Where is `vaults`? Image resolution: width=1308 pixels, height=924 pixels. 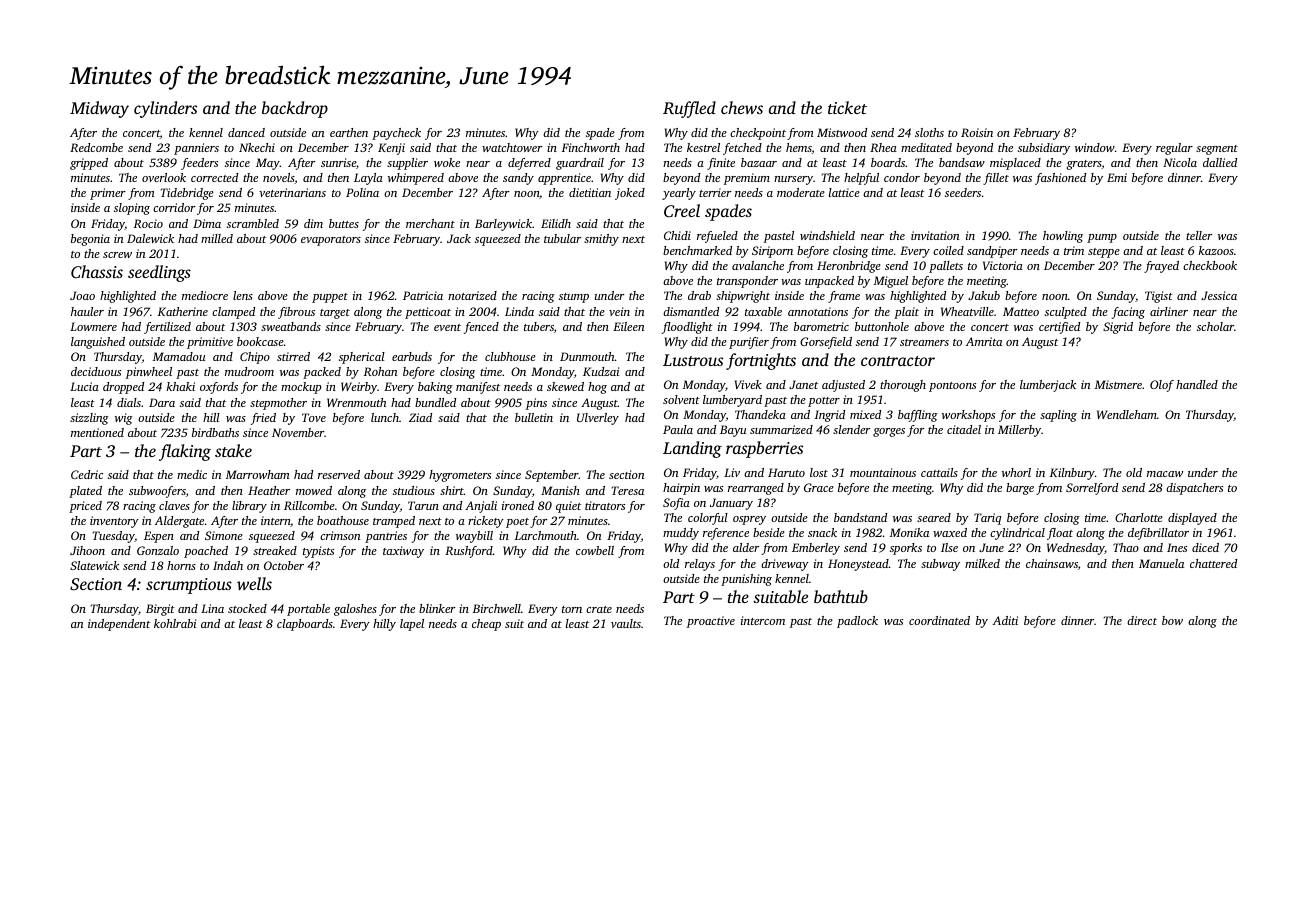
vaults is located at coordinates (626, 623).
